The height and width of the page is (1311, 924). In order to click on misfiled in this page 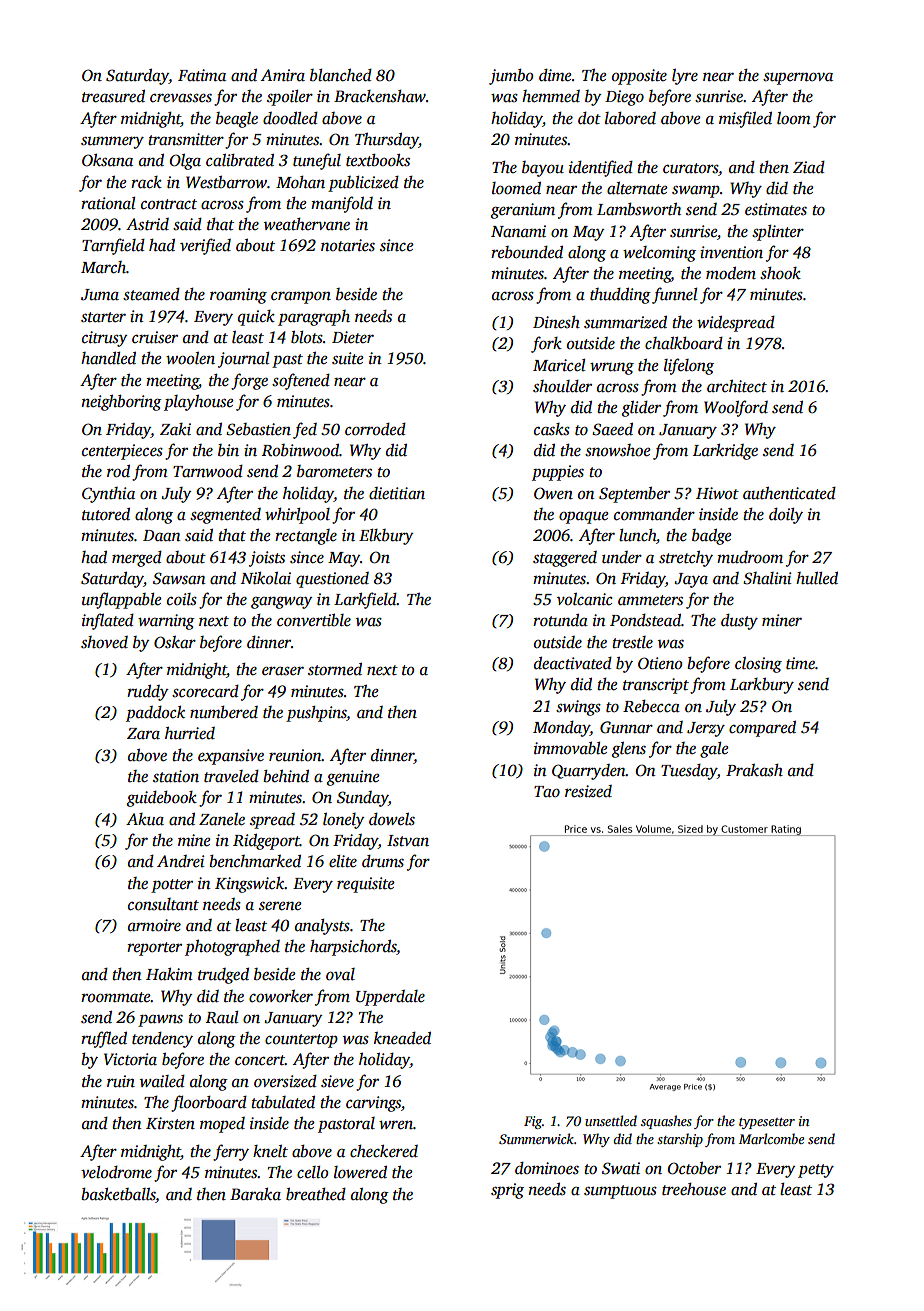, I will do `click(745, 119)`.
